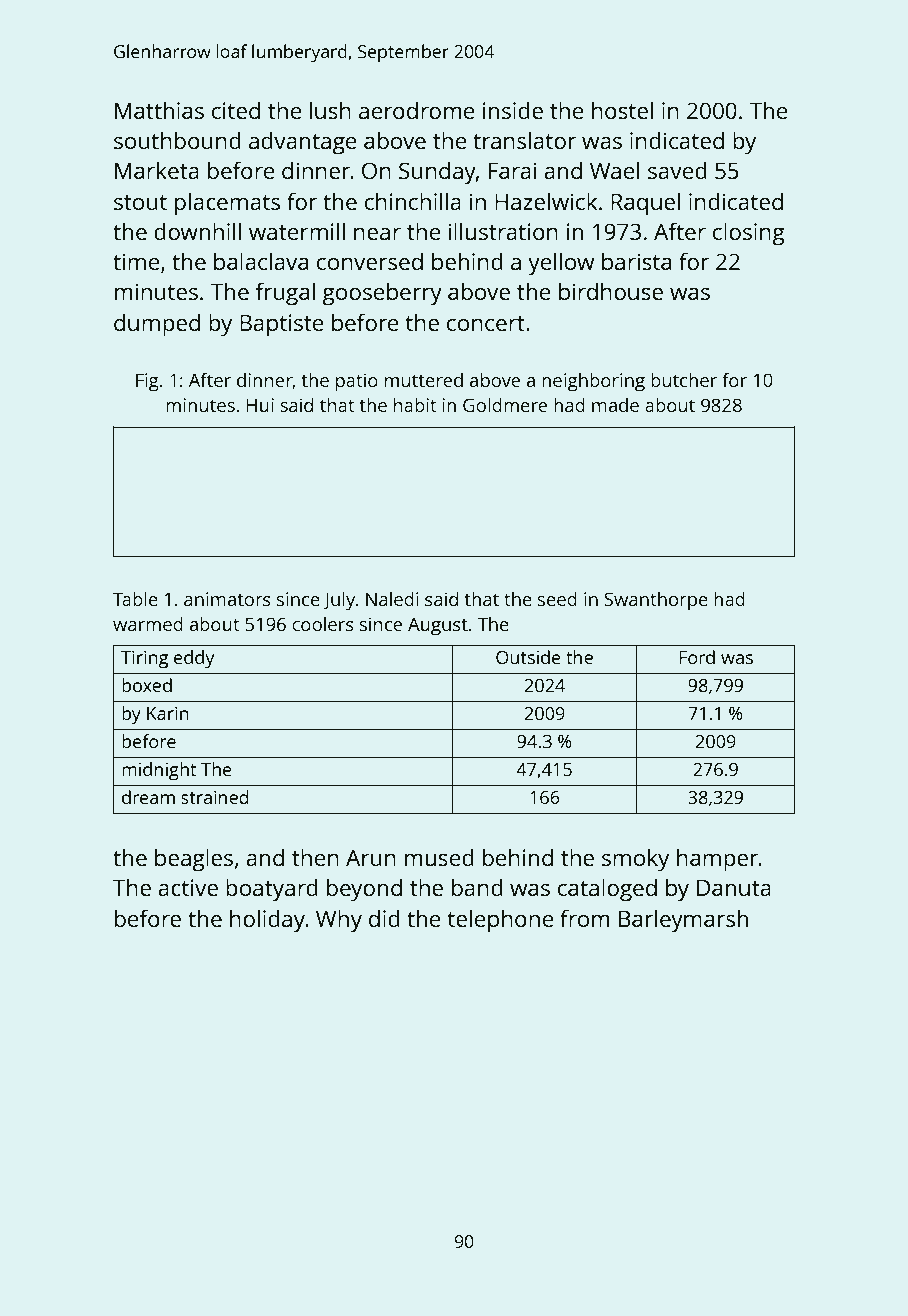 The width and height of the document is (908, 1316). Describe the element at coordinates (513, 110) in the document. I see `inside` at that location.
